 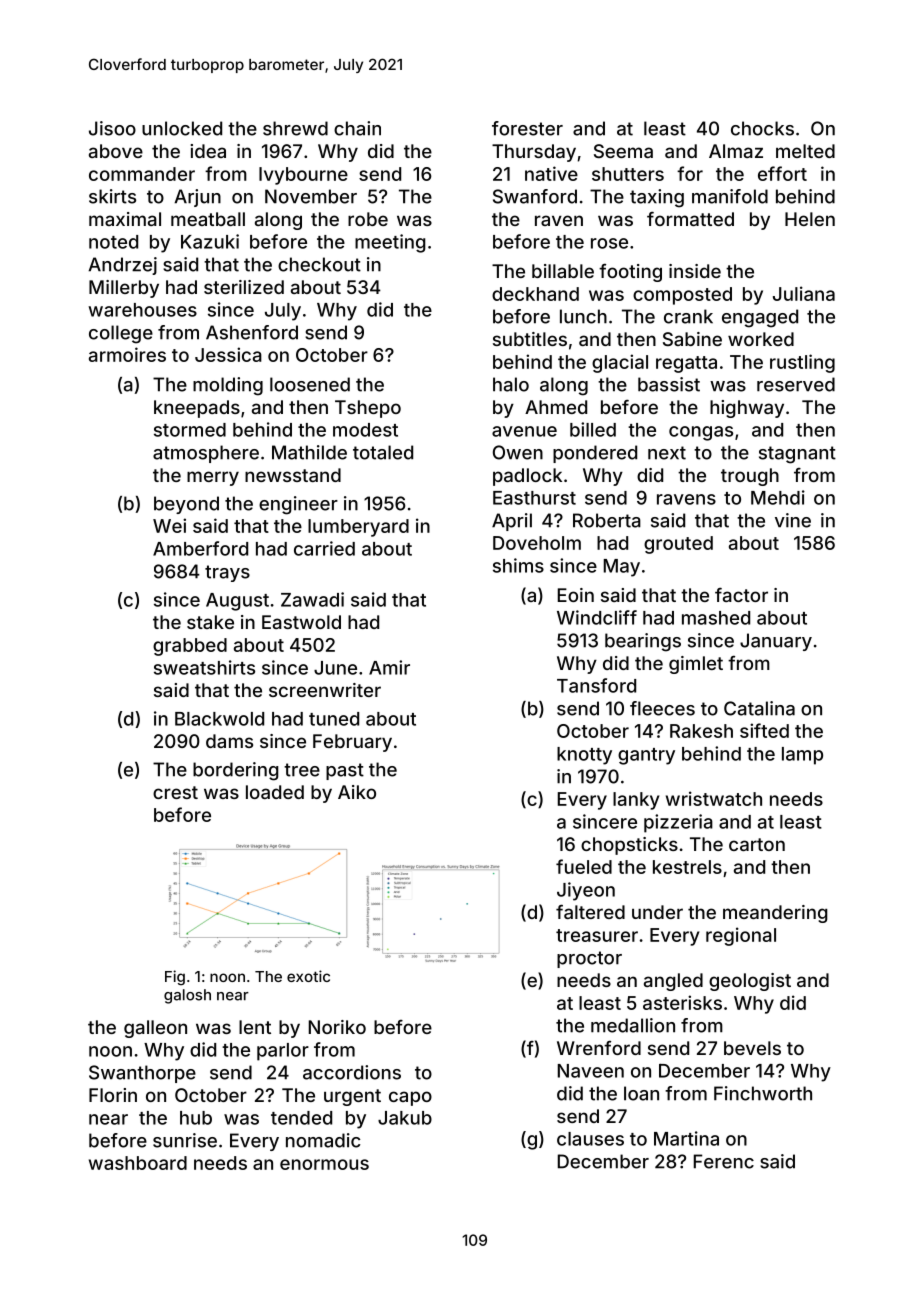 What do you see at coordinates (527, 128) in the screenshot?
I see `forester` at bounding box center [527, 128].
